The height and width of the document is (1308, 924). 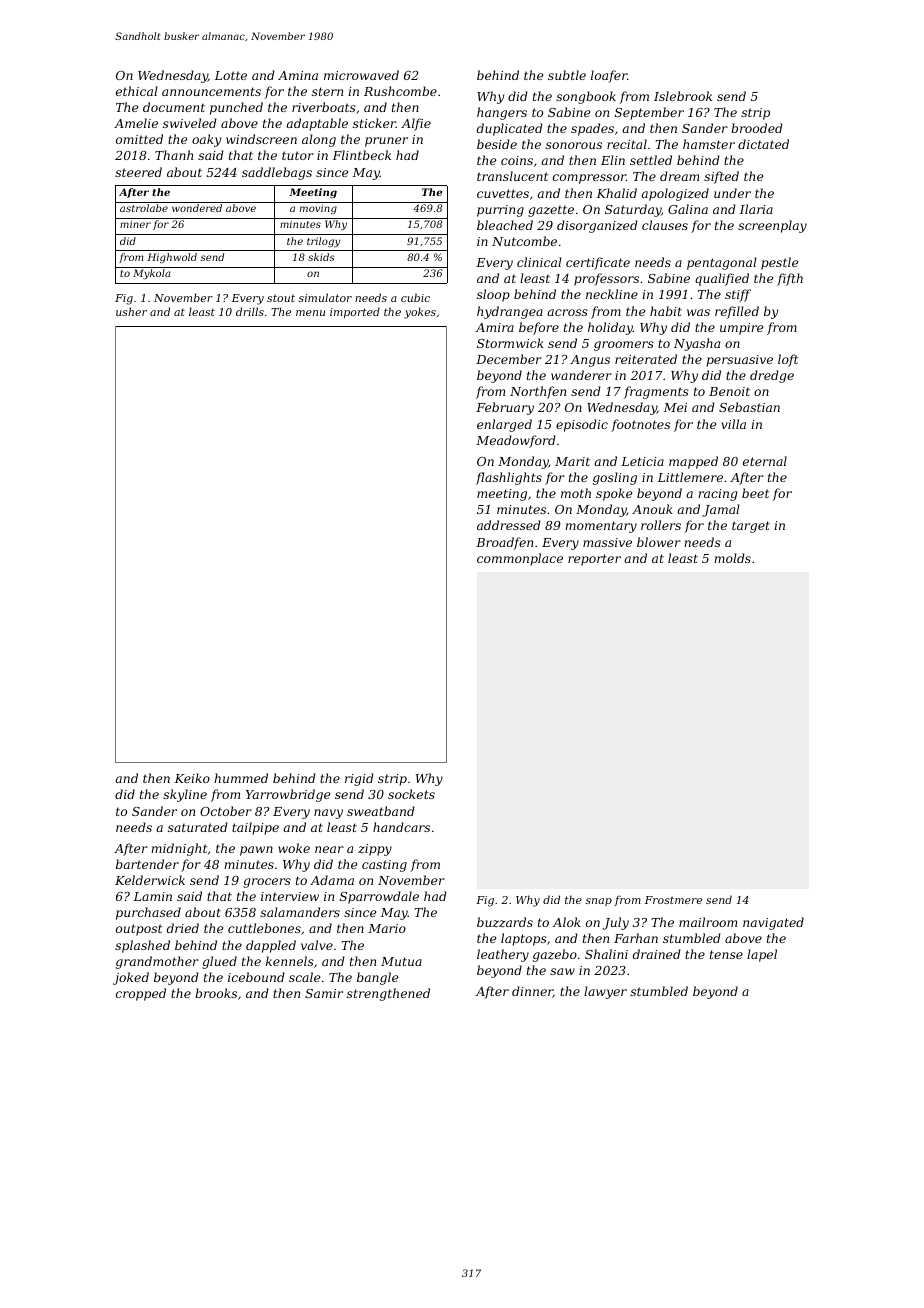 What do you see at coordinates (192, 778) in the document?
I see `Keiko` at bounding box center [192, 778].
